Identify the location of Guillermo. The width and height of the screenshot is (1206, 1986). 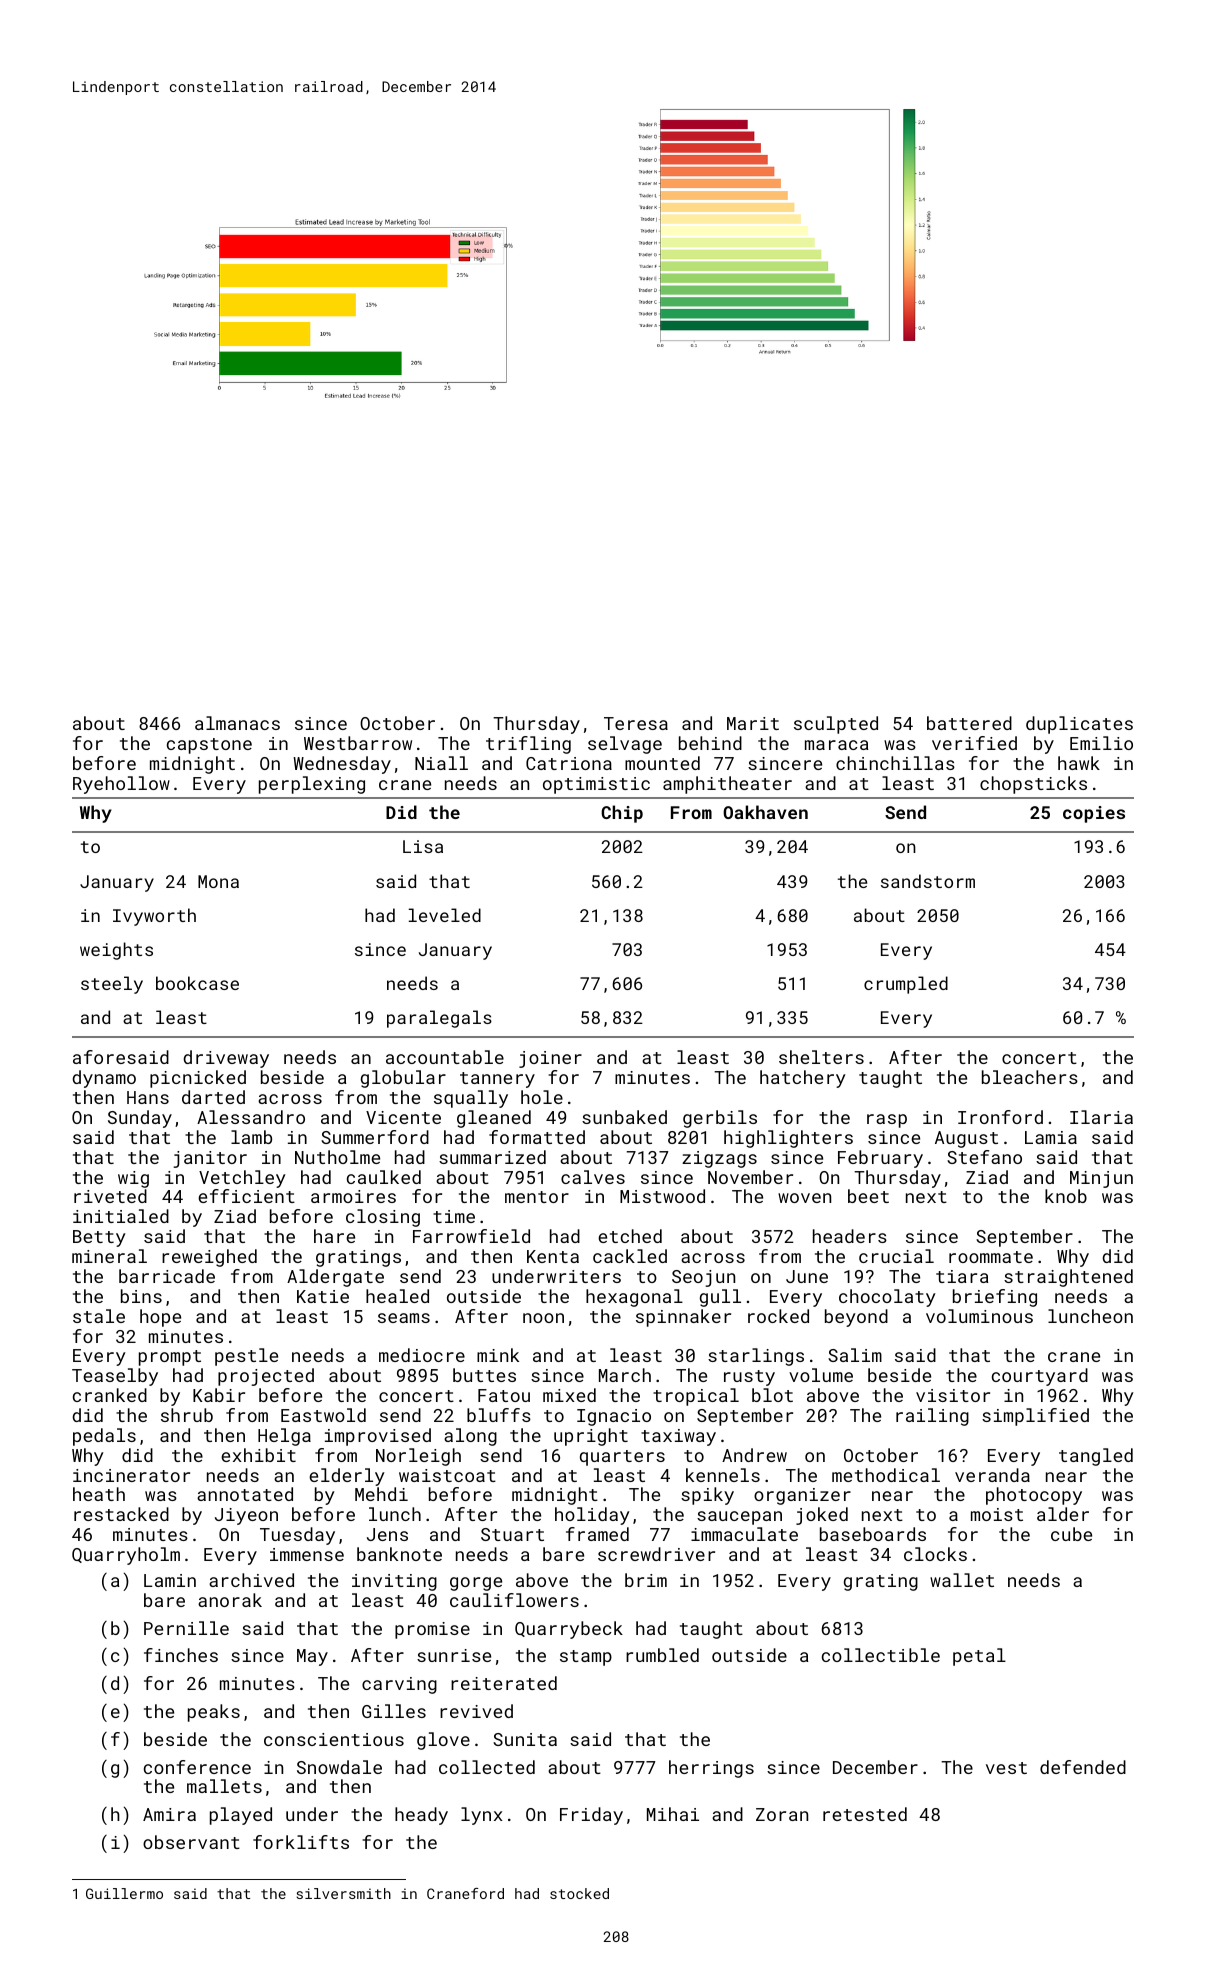
(124, 1893).
